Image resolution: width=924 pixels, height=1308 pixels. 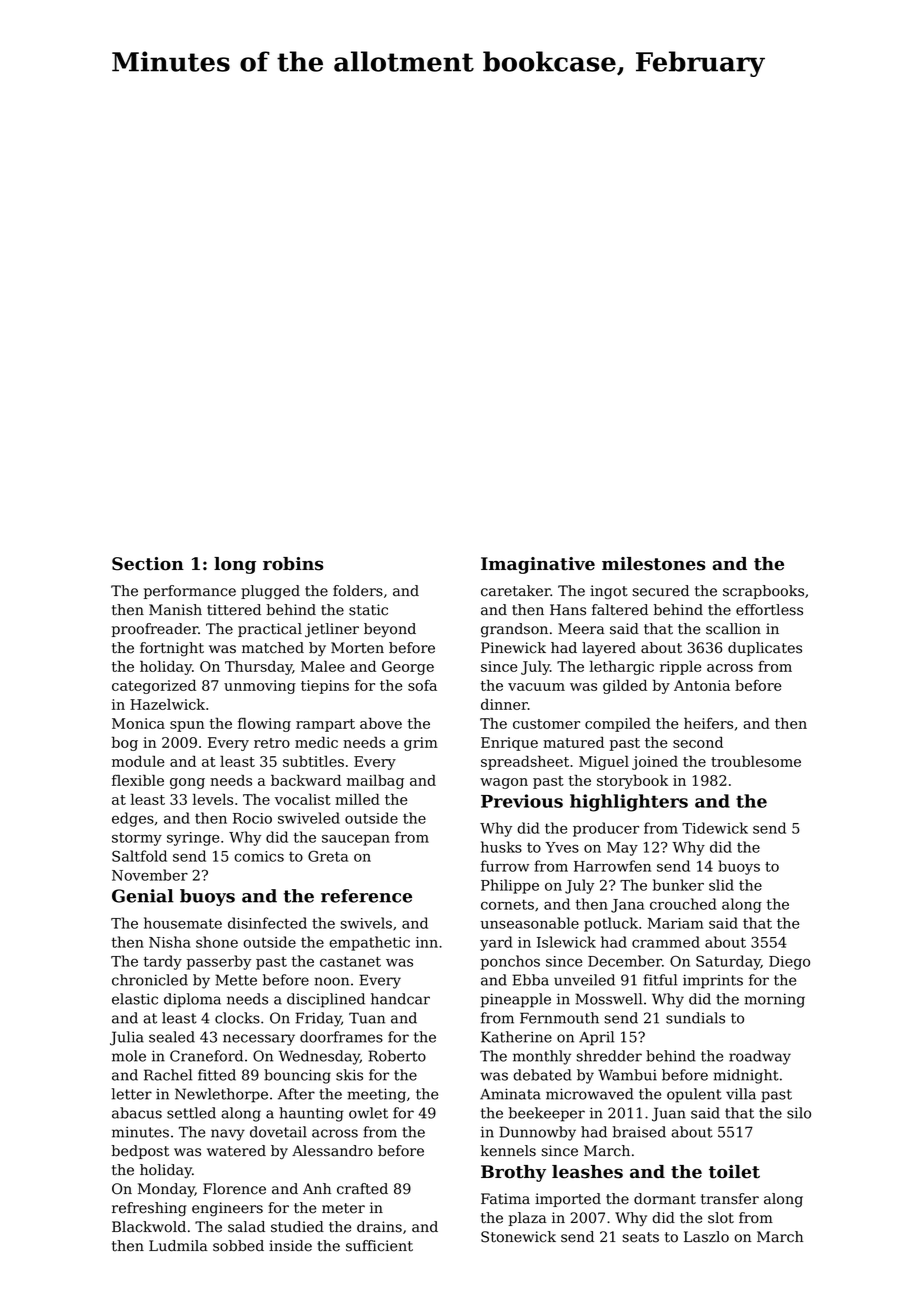 I want to click on Tuan, so click(x=367, y=1018).
